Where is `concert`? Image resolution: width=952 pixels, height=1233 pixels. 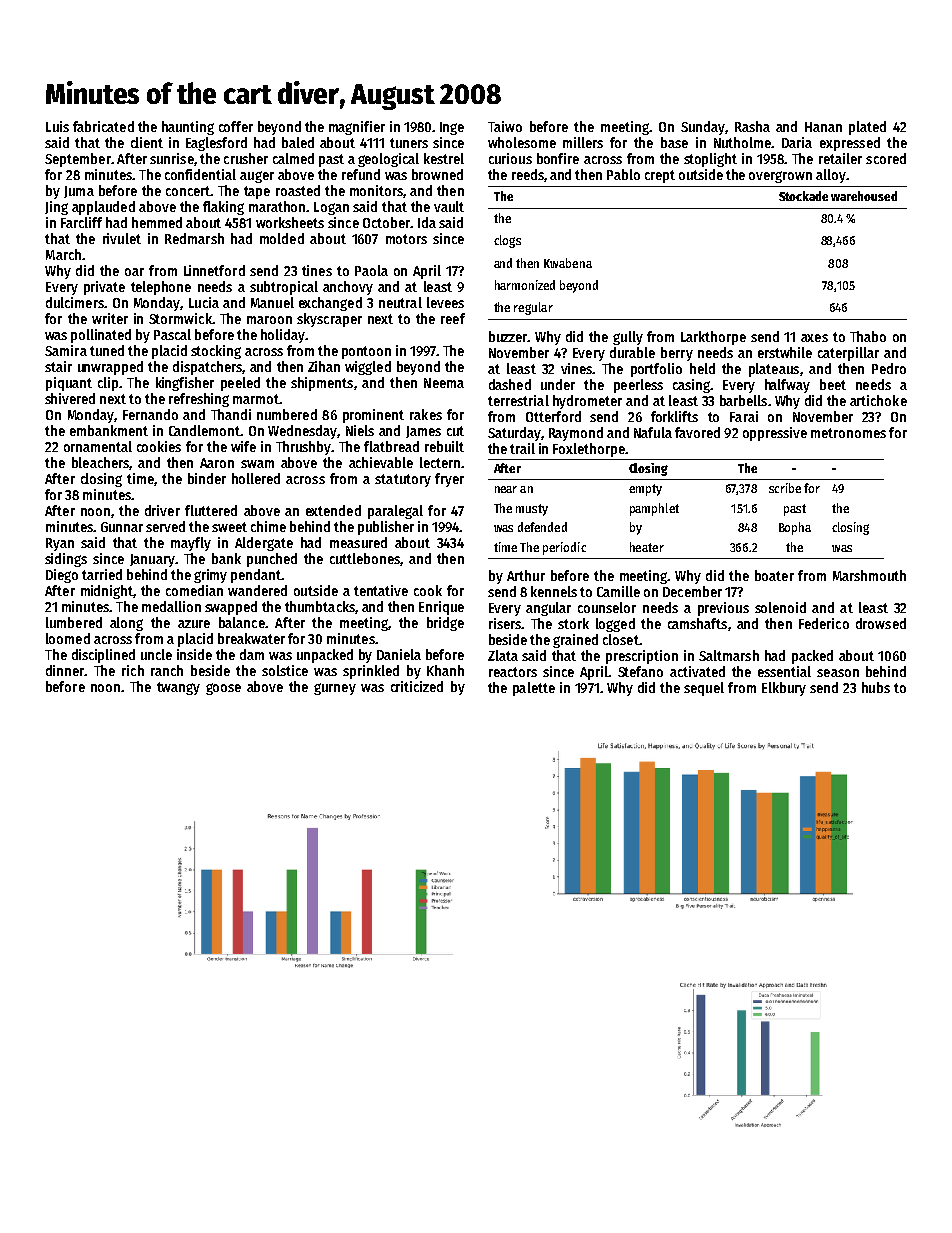
concert is located at coordinates (188, 191).
